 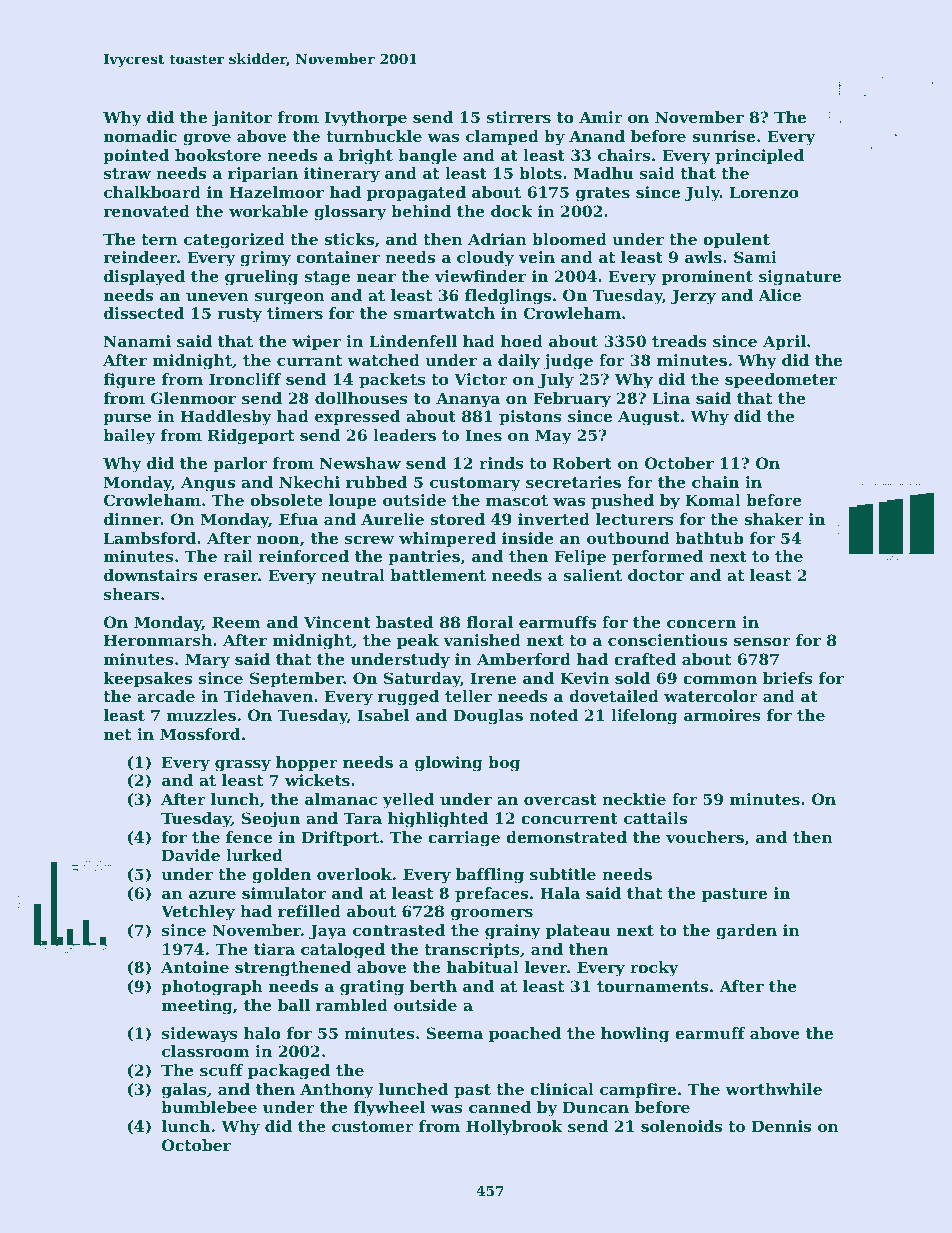 What do you see at coordinates (562, 1089) in the screenshot?
I see `clinical` at bounding box center [562, 1089].
